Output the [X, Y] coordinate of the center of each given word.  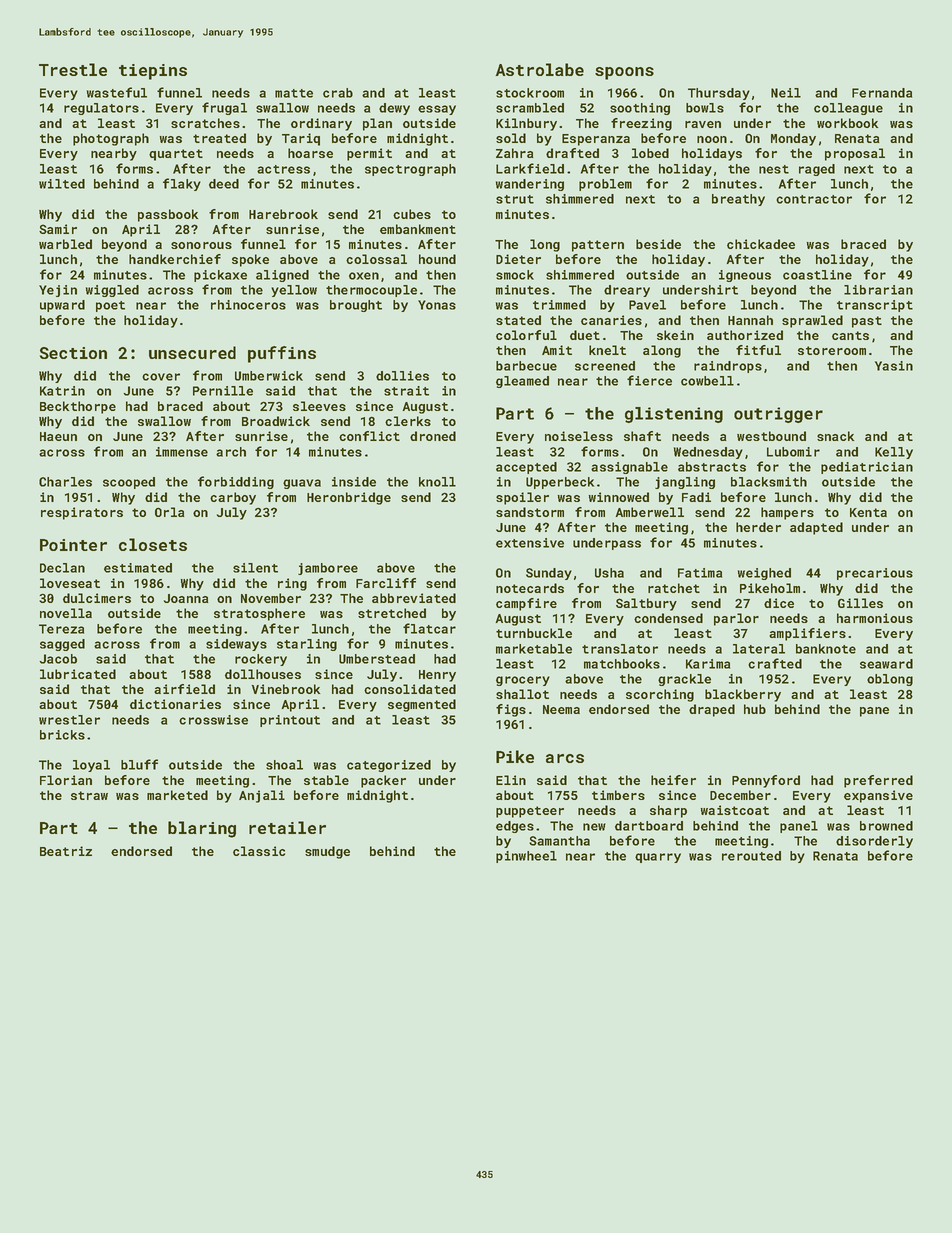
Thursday [719, 94]
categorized [389, 766]
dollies [402, 376]
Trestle [73, 69]
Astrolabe [539, 69]
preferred [878, 781]
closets [153, 544]
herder [758, 527]
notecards [530, 588]
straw [89, 795]
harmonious [875, 618]
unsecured [192, 352]
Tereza [61, 629]
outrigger [778, 415]
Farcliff [386, 583]
